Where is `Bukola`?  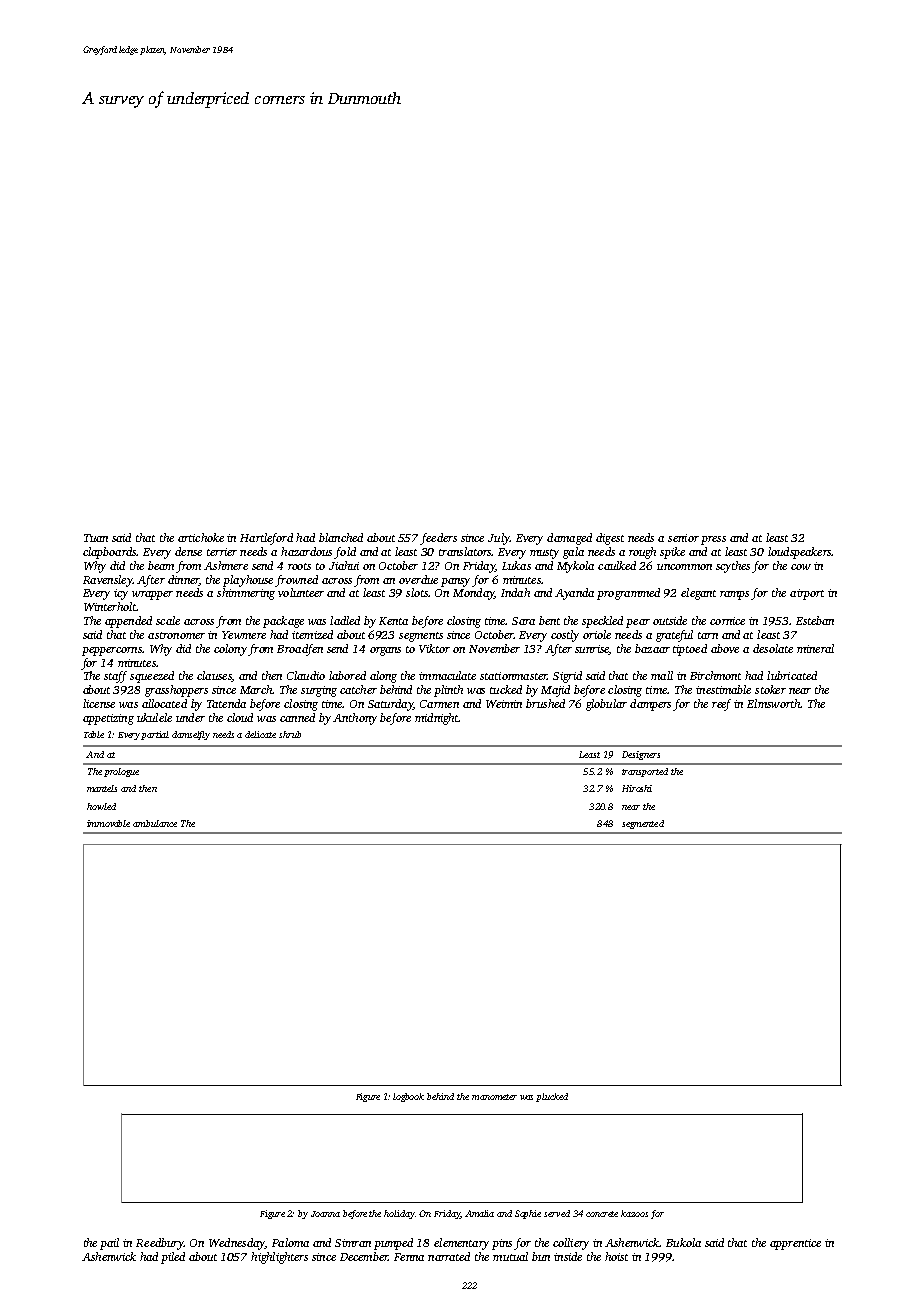 Bukola is located at coordinates (683, 1242).
